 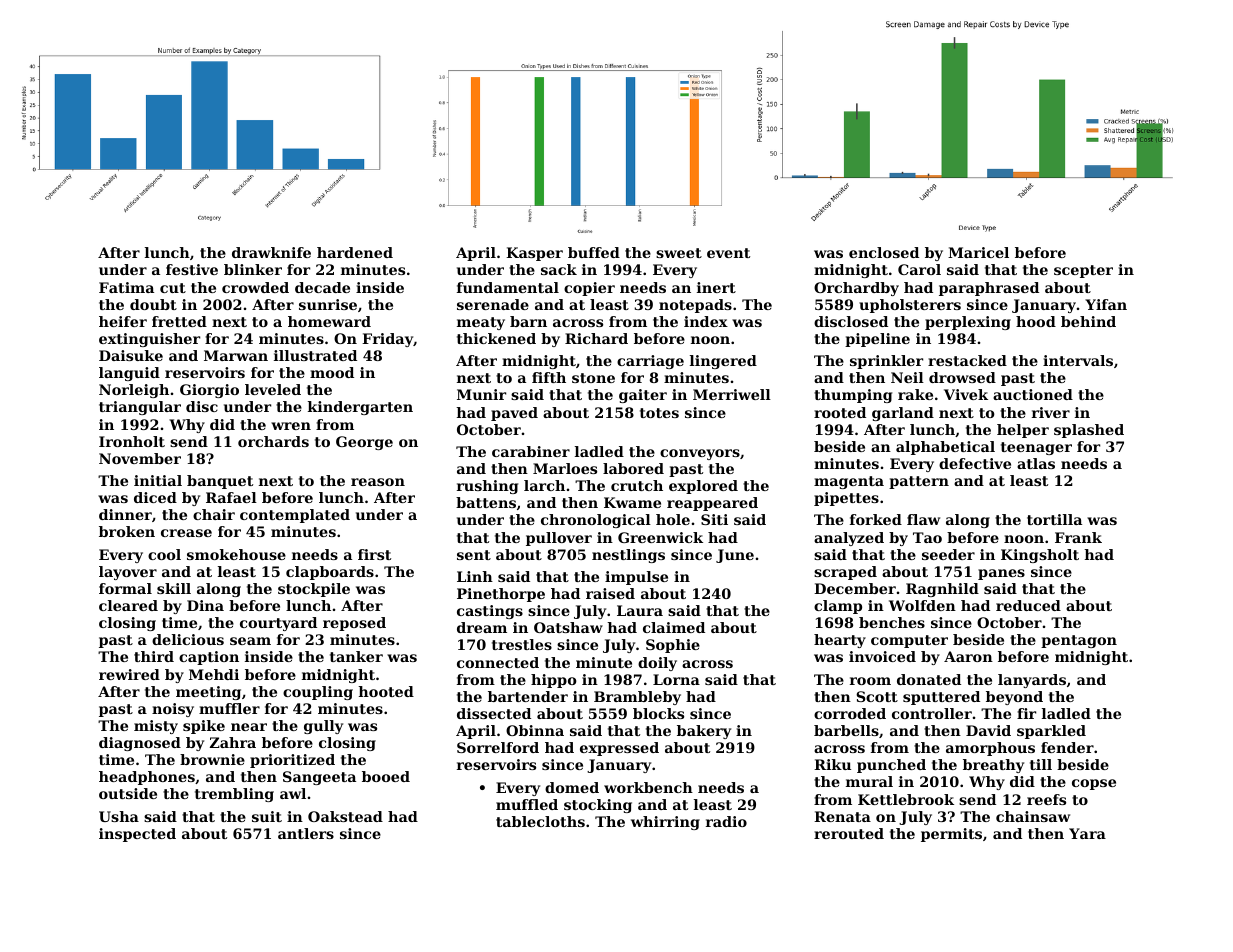 I want to click on wren, so click(x=291, y=426).
